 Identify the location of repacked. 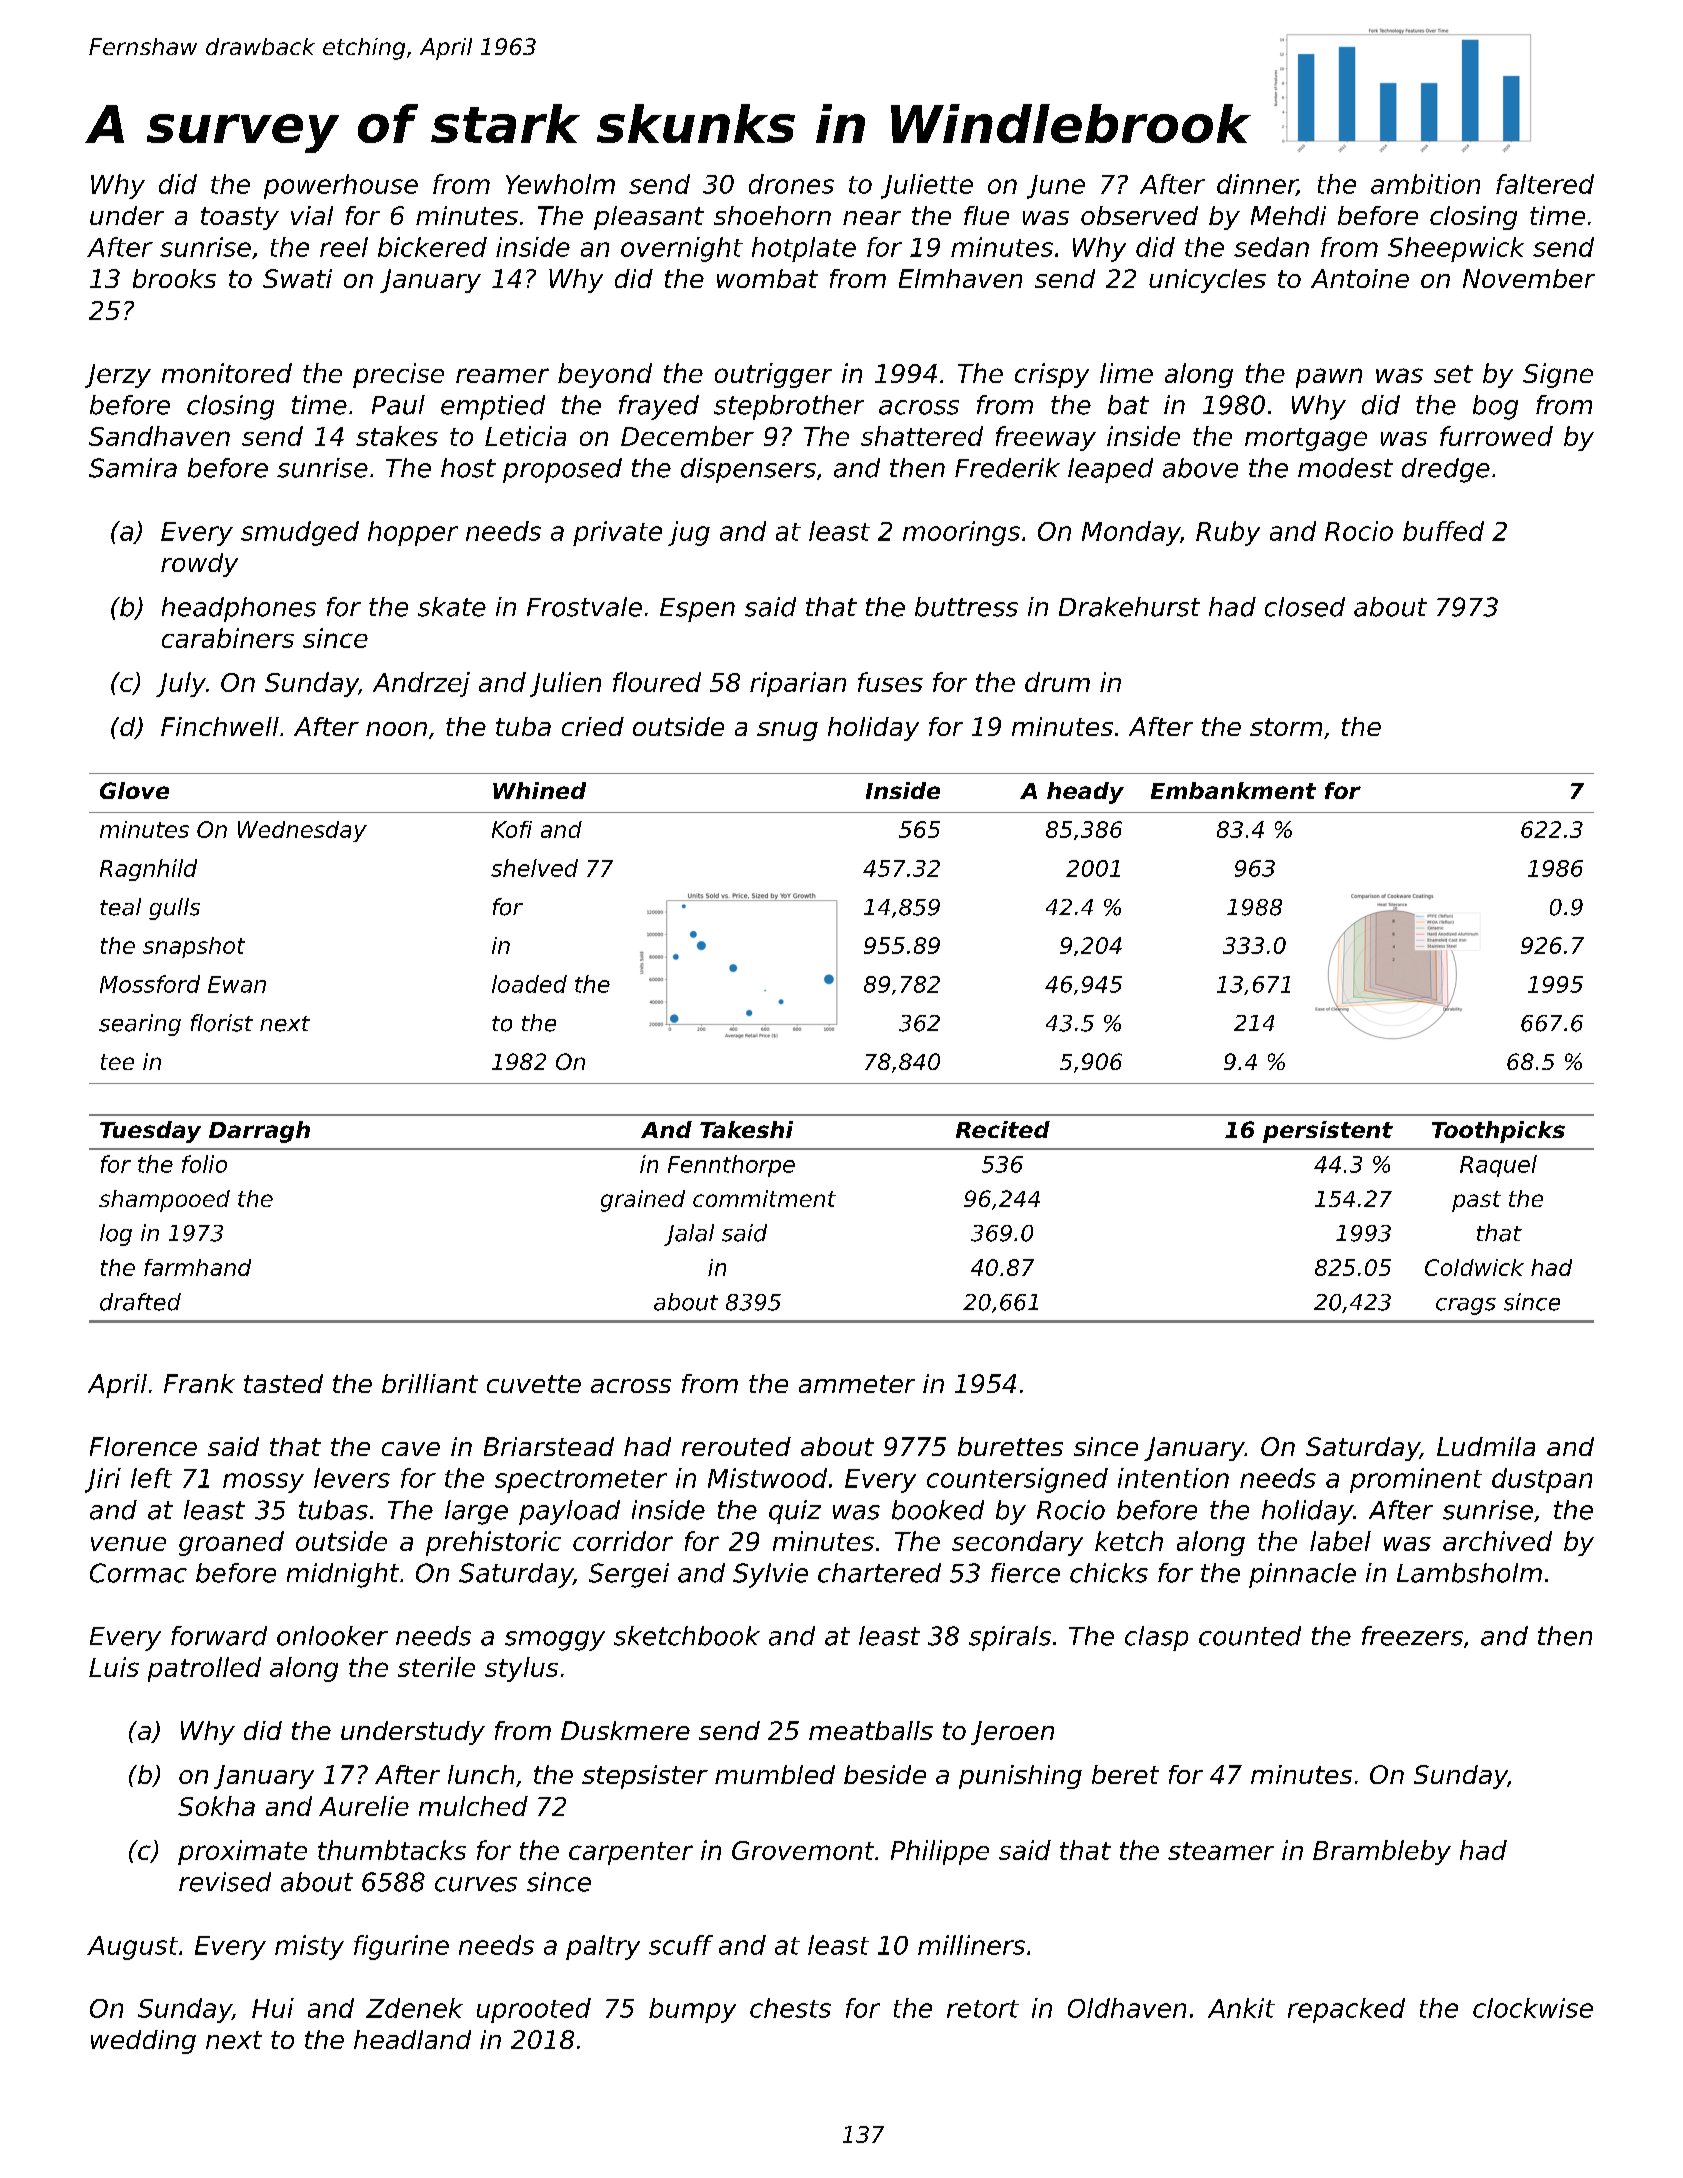
(1346, 2010).
